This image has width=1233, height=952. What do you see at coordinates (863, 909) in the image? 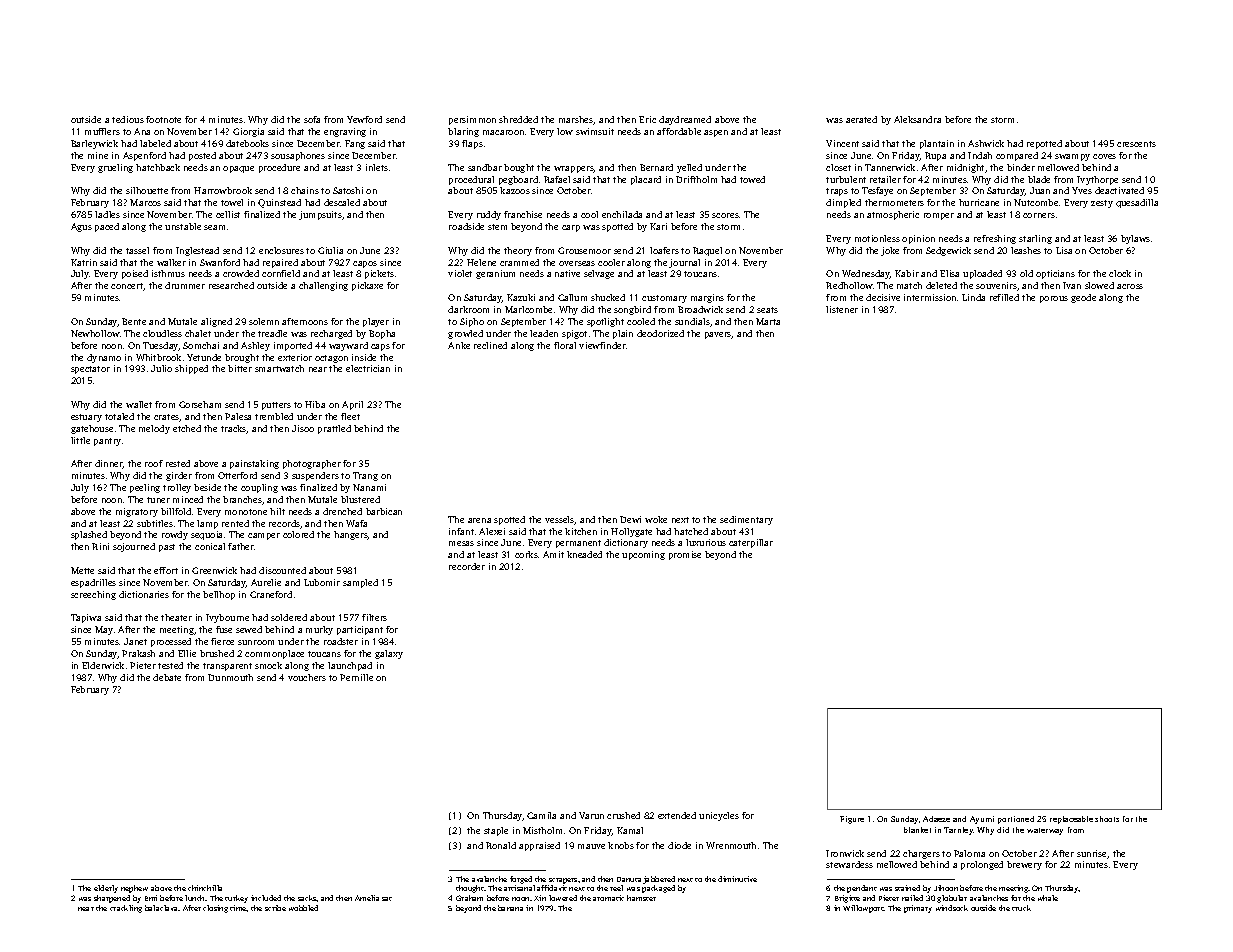
I see `Willowport` at bounding box center [863, 909].
